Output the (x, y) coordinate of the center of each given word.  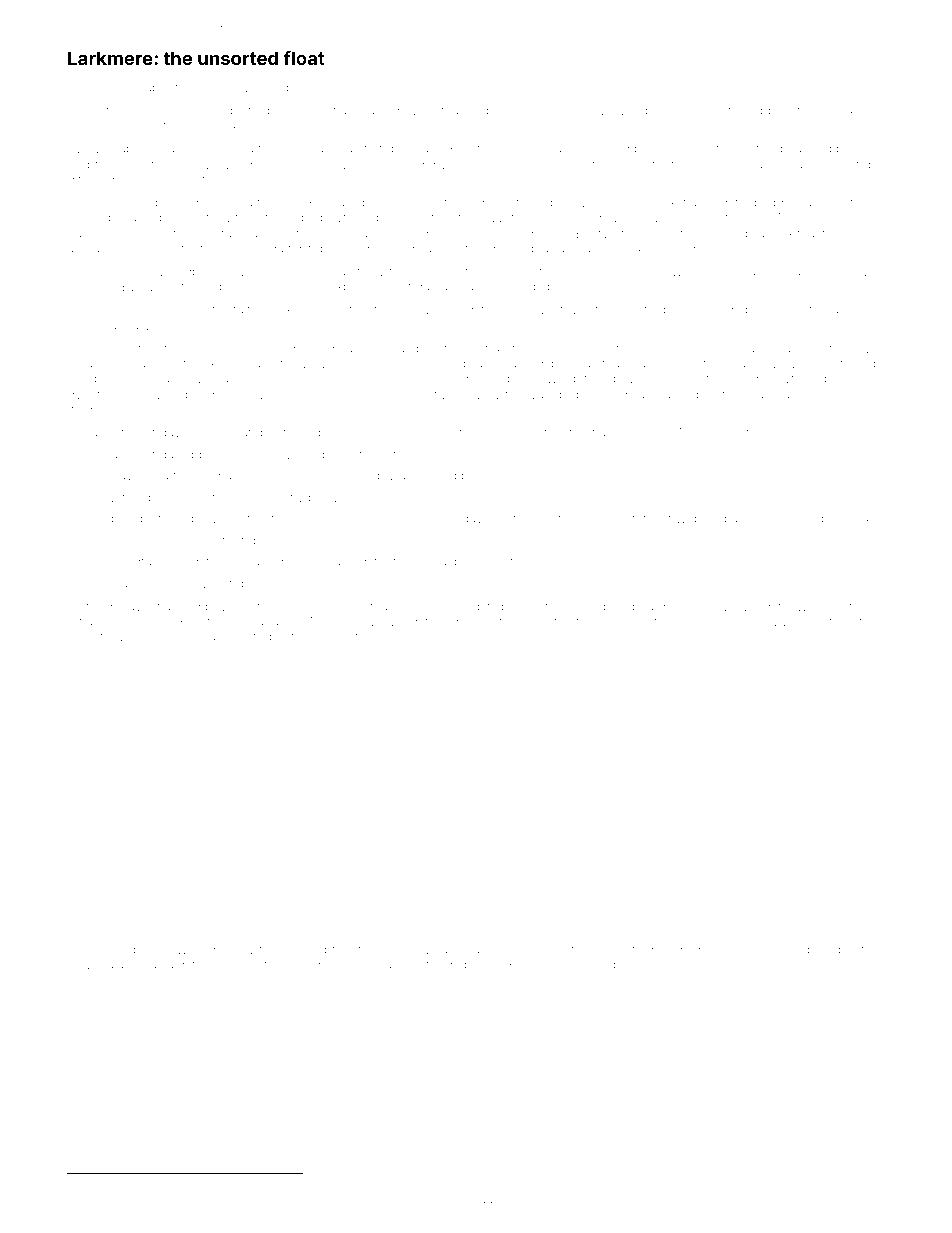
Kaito (268, 87)
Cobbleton (773, 110)
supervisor (208, 520)
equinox (467, 623)
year (159, 1185)
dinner (346, 88)
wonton (818, 607)
